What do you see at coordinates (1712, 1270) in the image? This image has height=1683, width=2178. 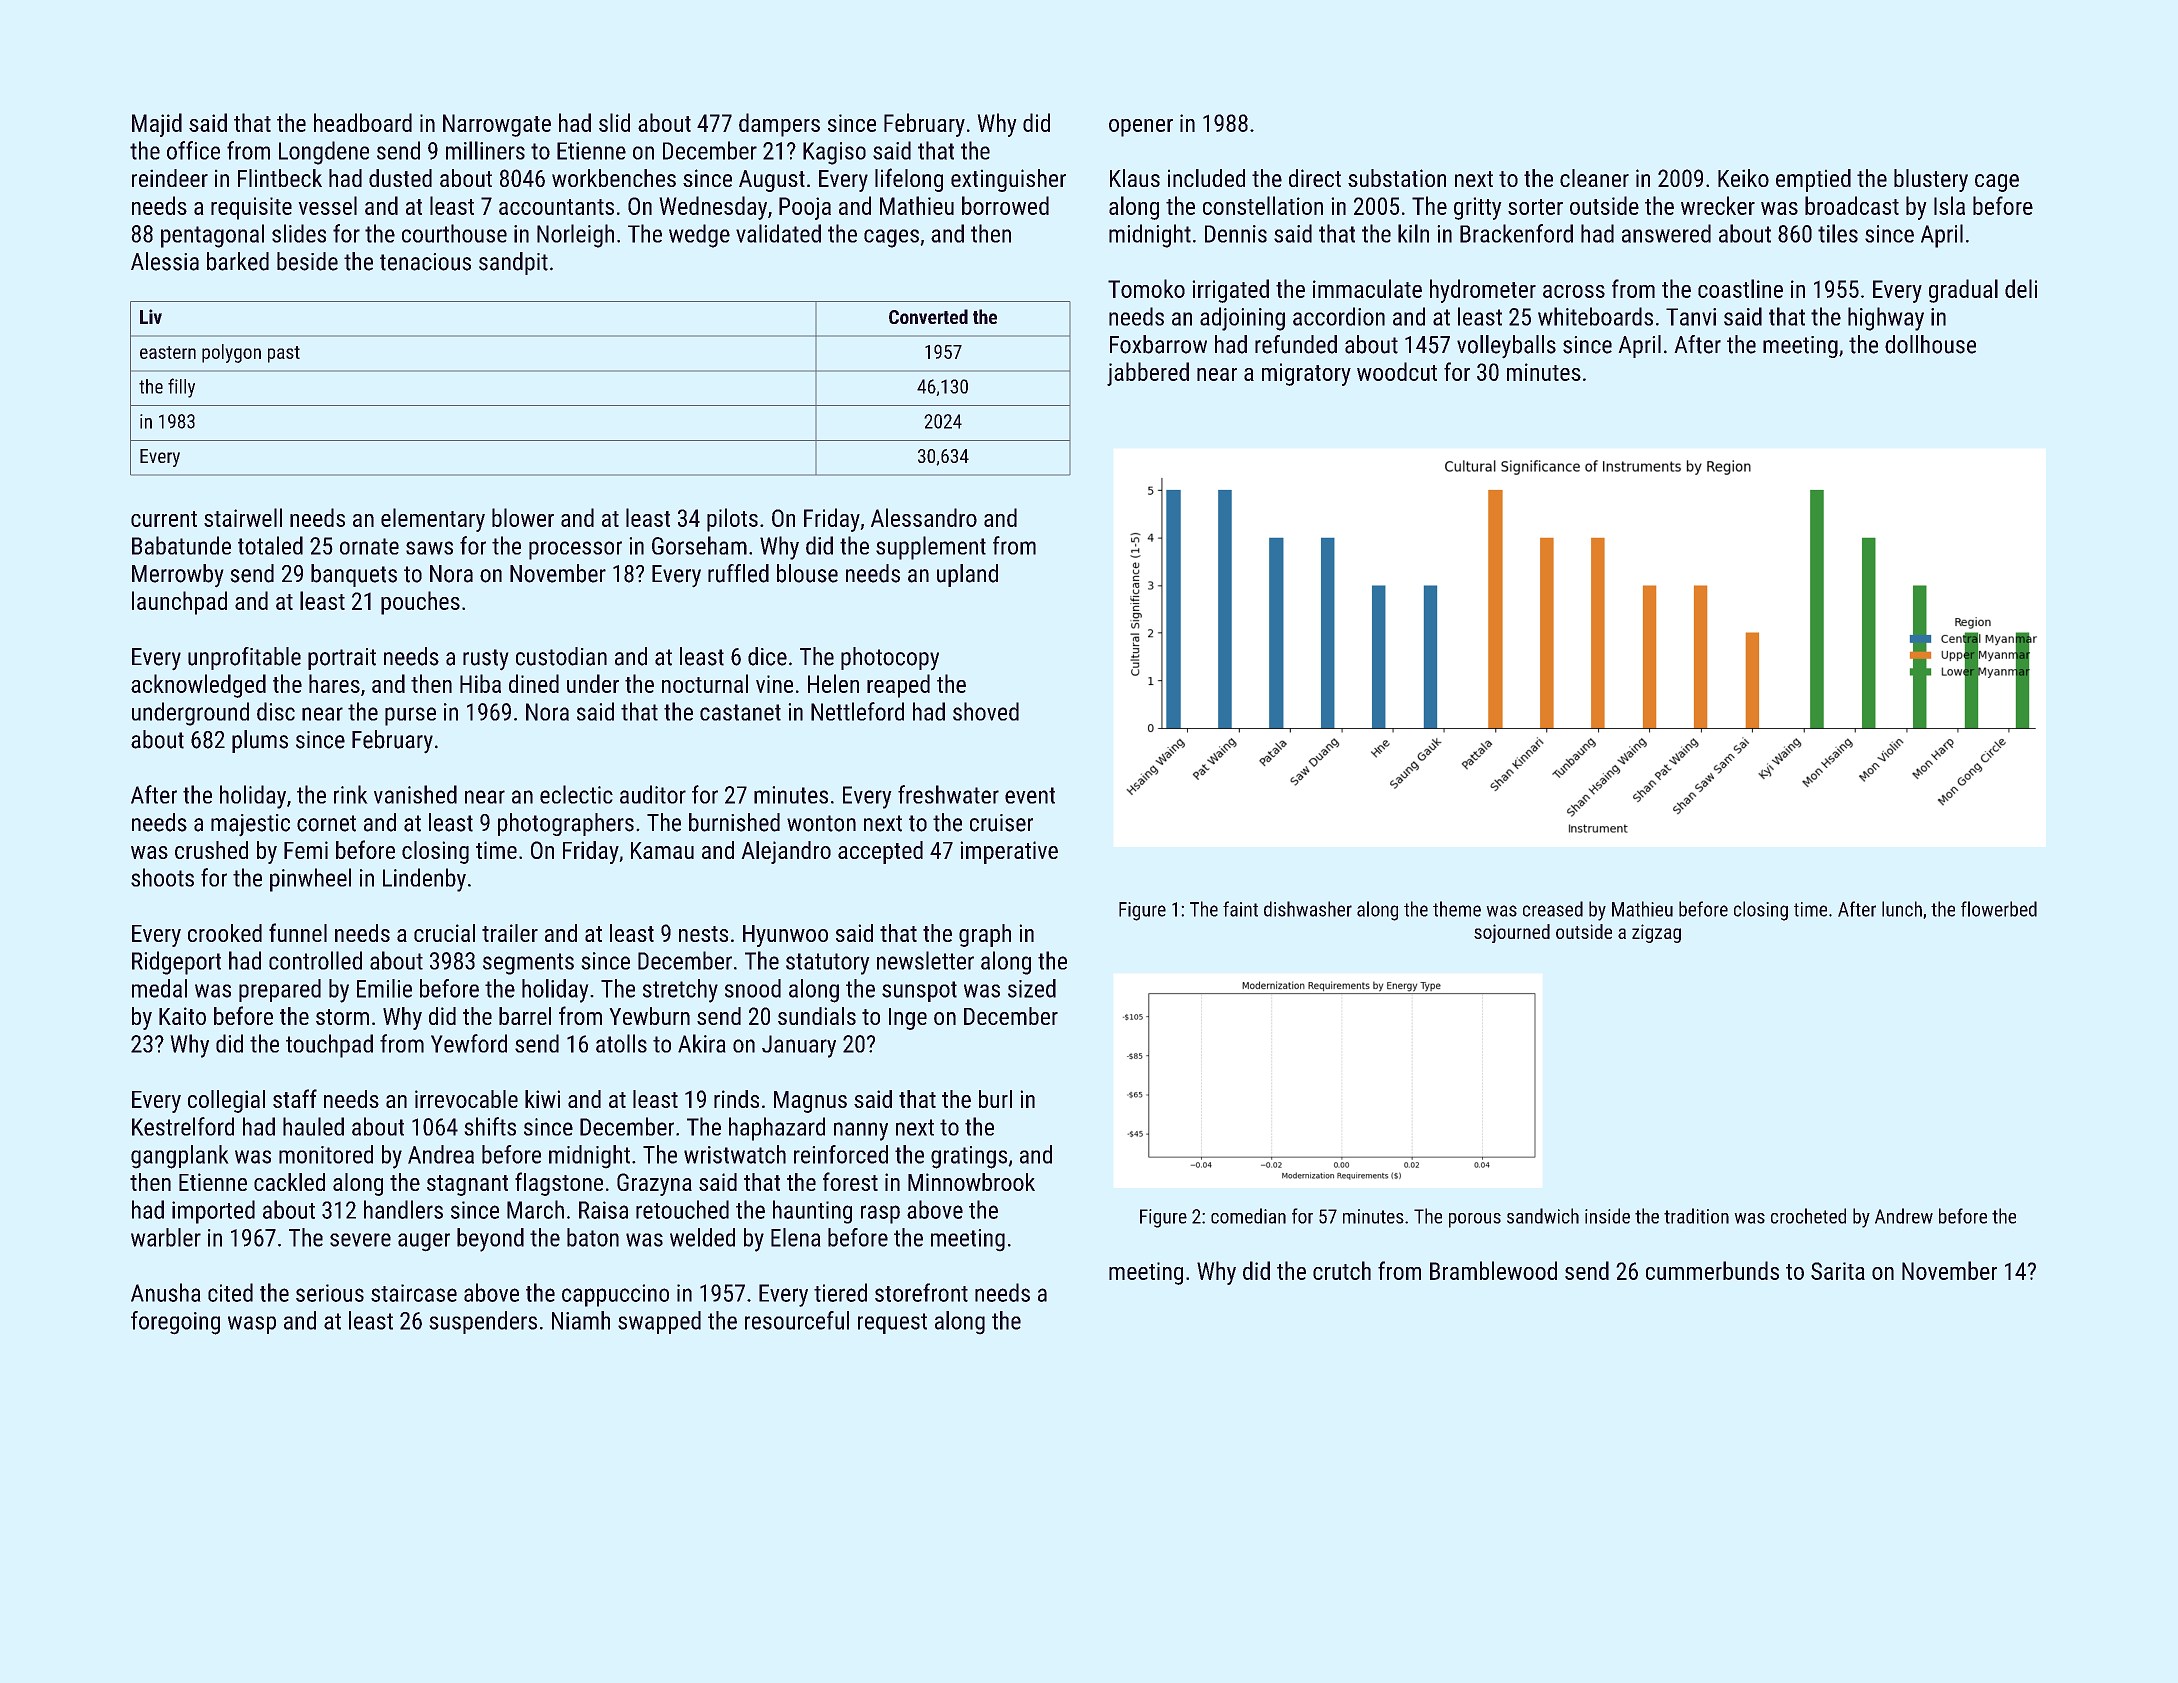 I see `cummerbunds` at bounding box center [1712, 1270].
